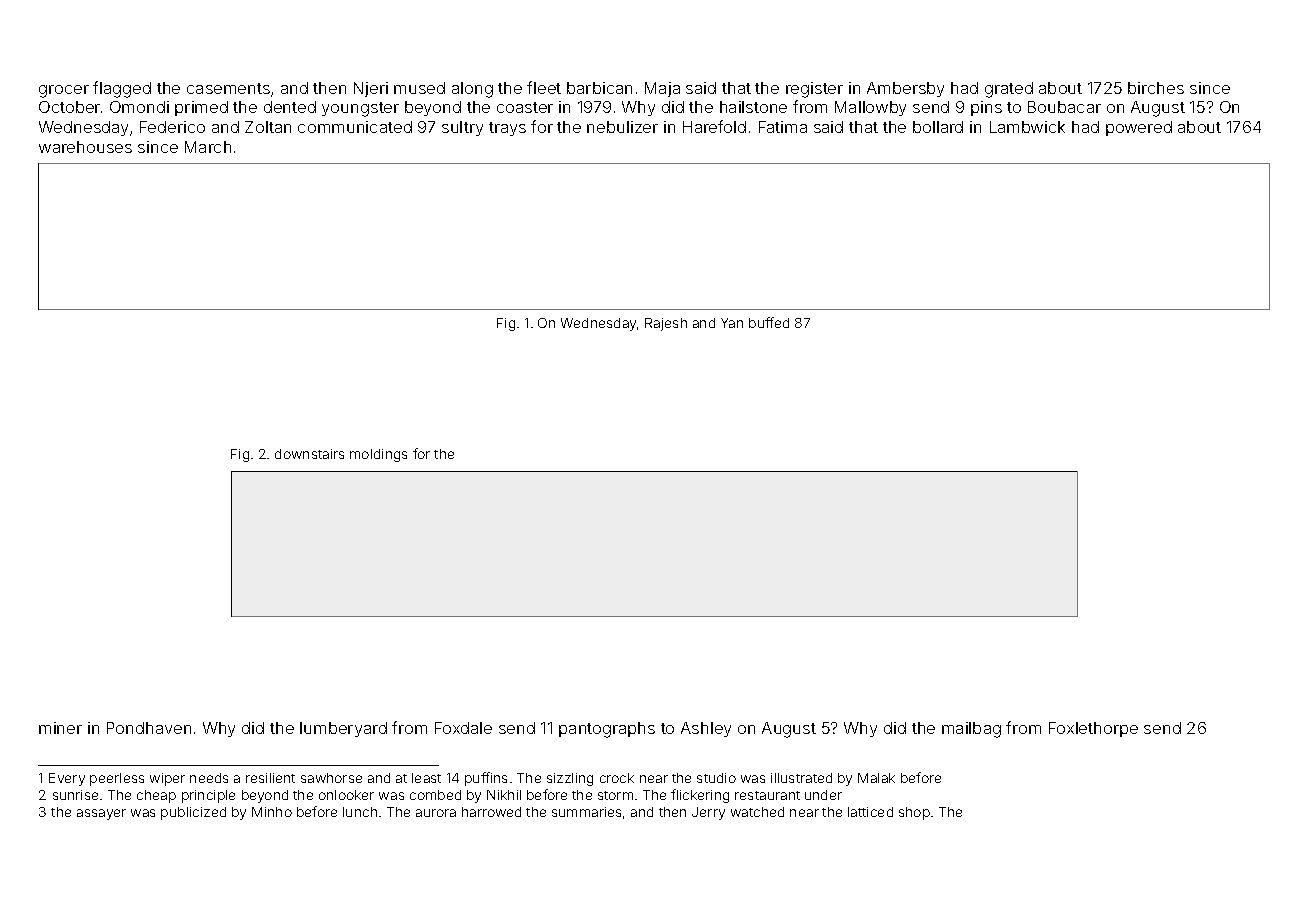  Describe the element at coordinates (666, 324) in the screenshot. I see `Rajesh` at that location.
